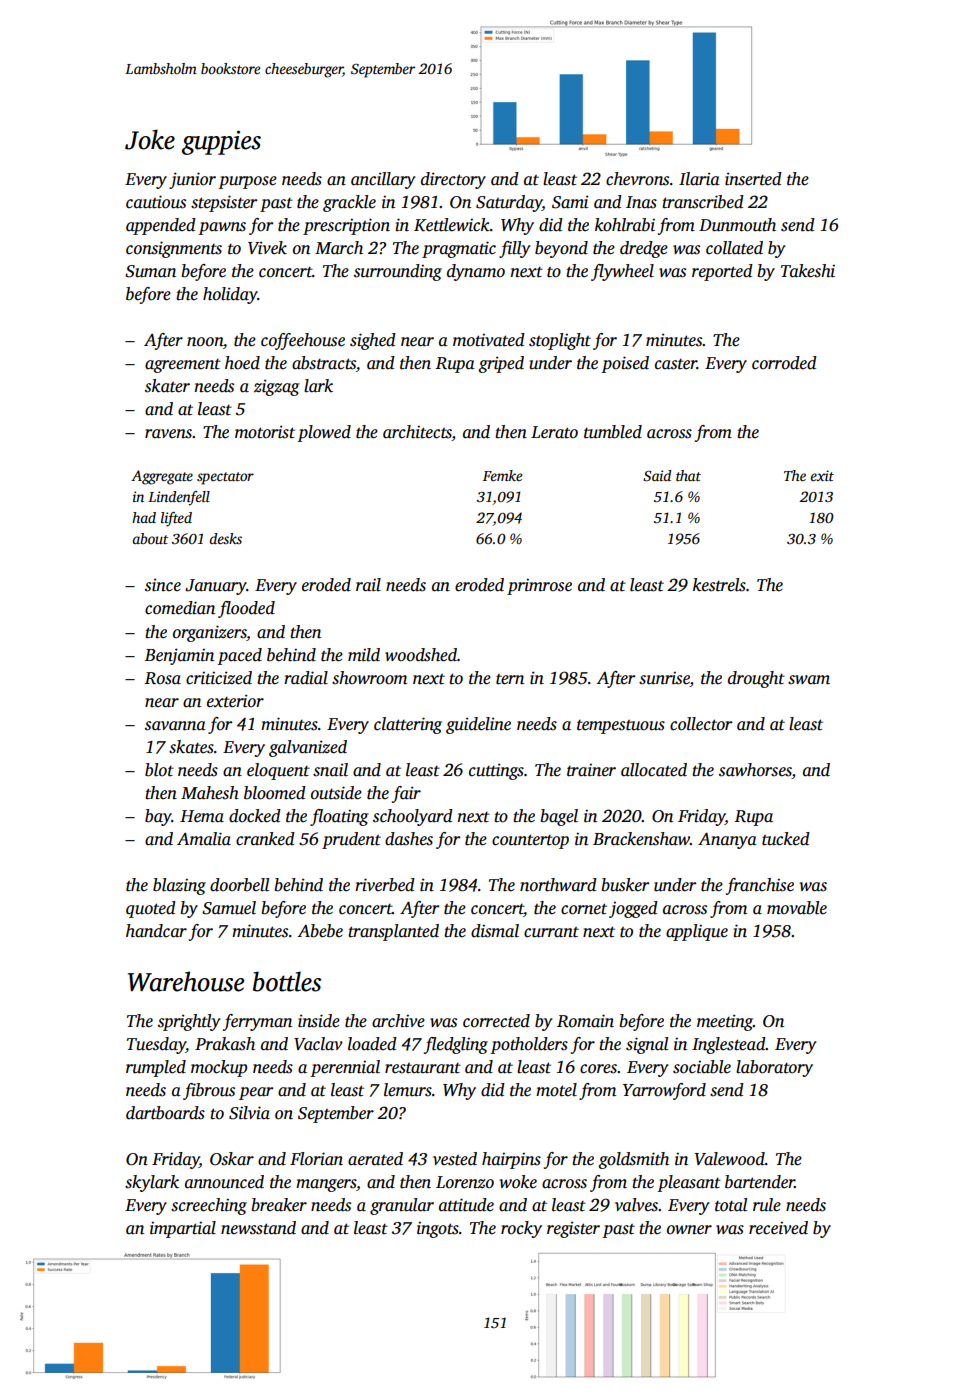  What do you see at coordinates (209, 1206) in the image?
I see `screeching` at bounding box center [209, 1206].
